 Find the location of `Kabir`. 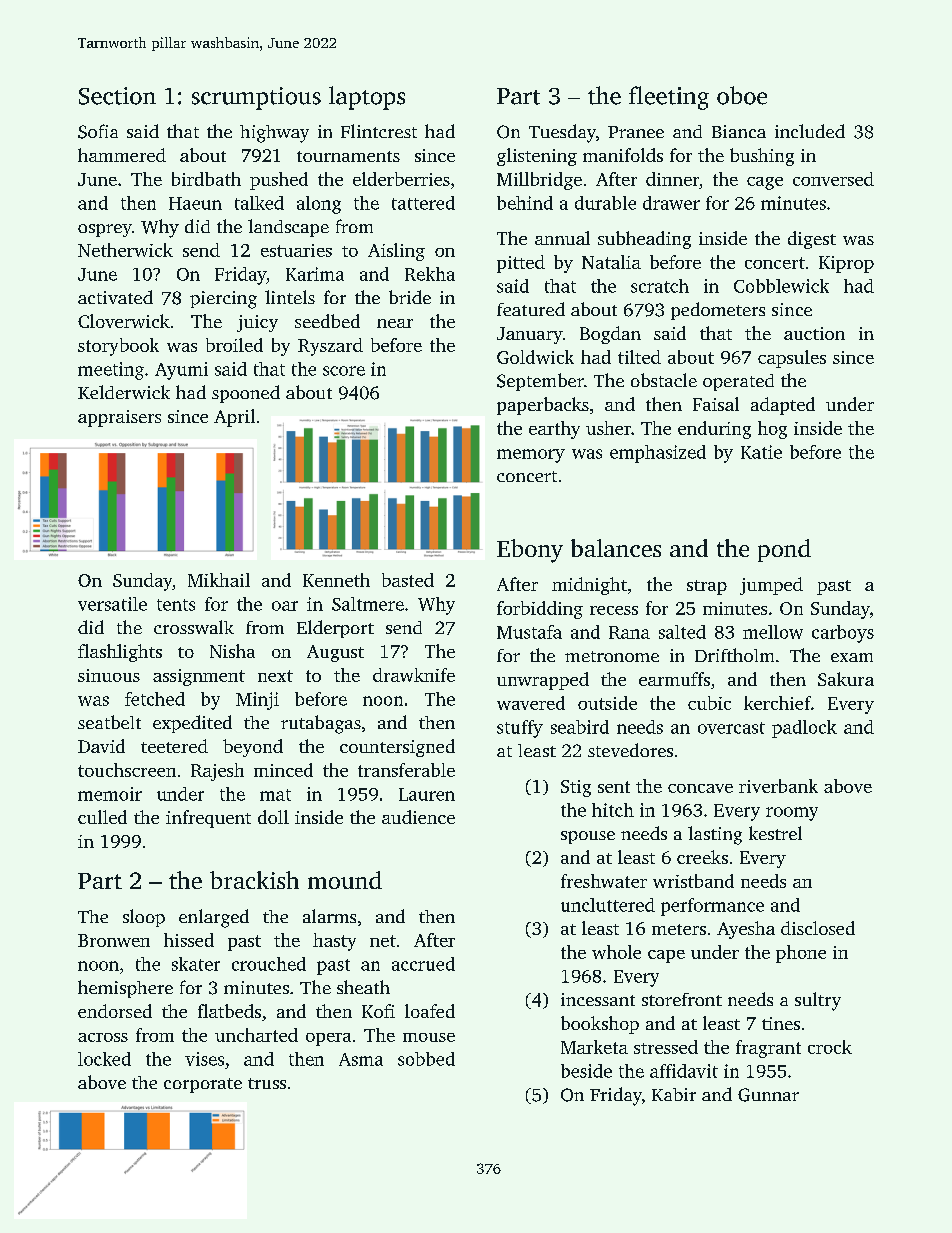

Kabir is located at coordinates (674, 1094).
